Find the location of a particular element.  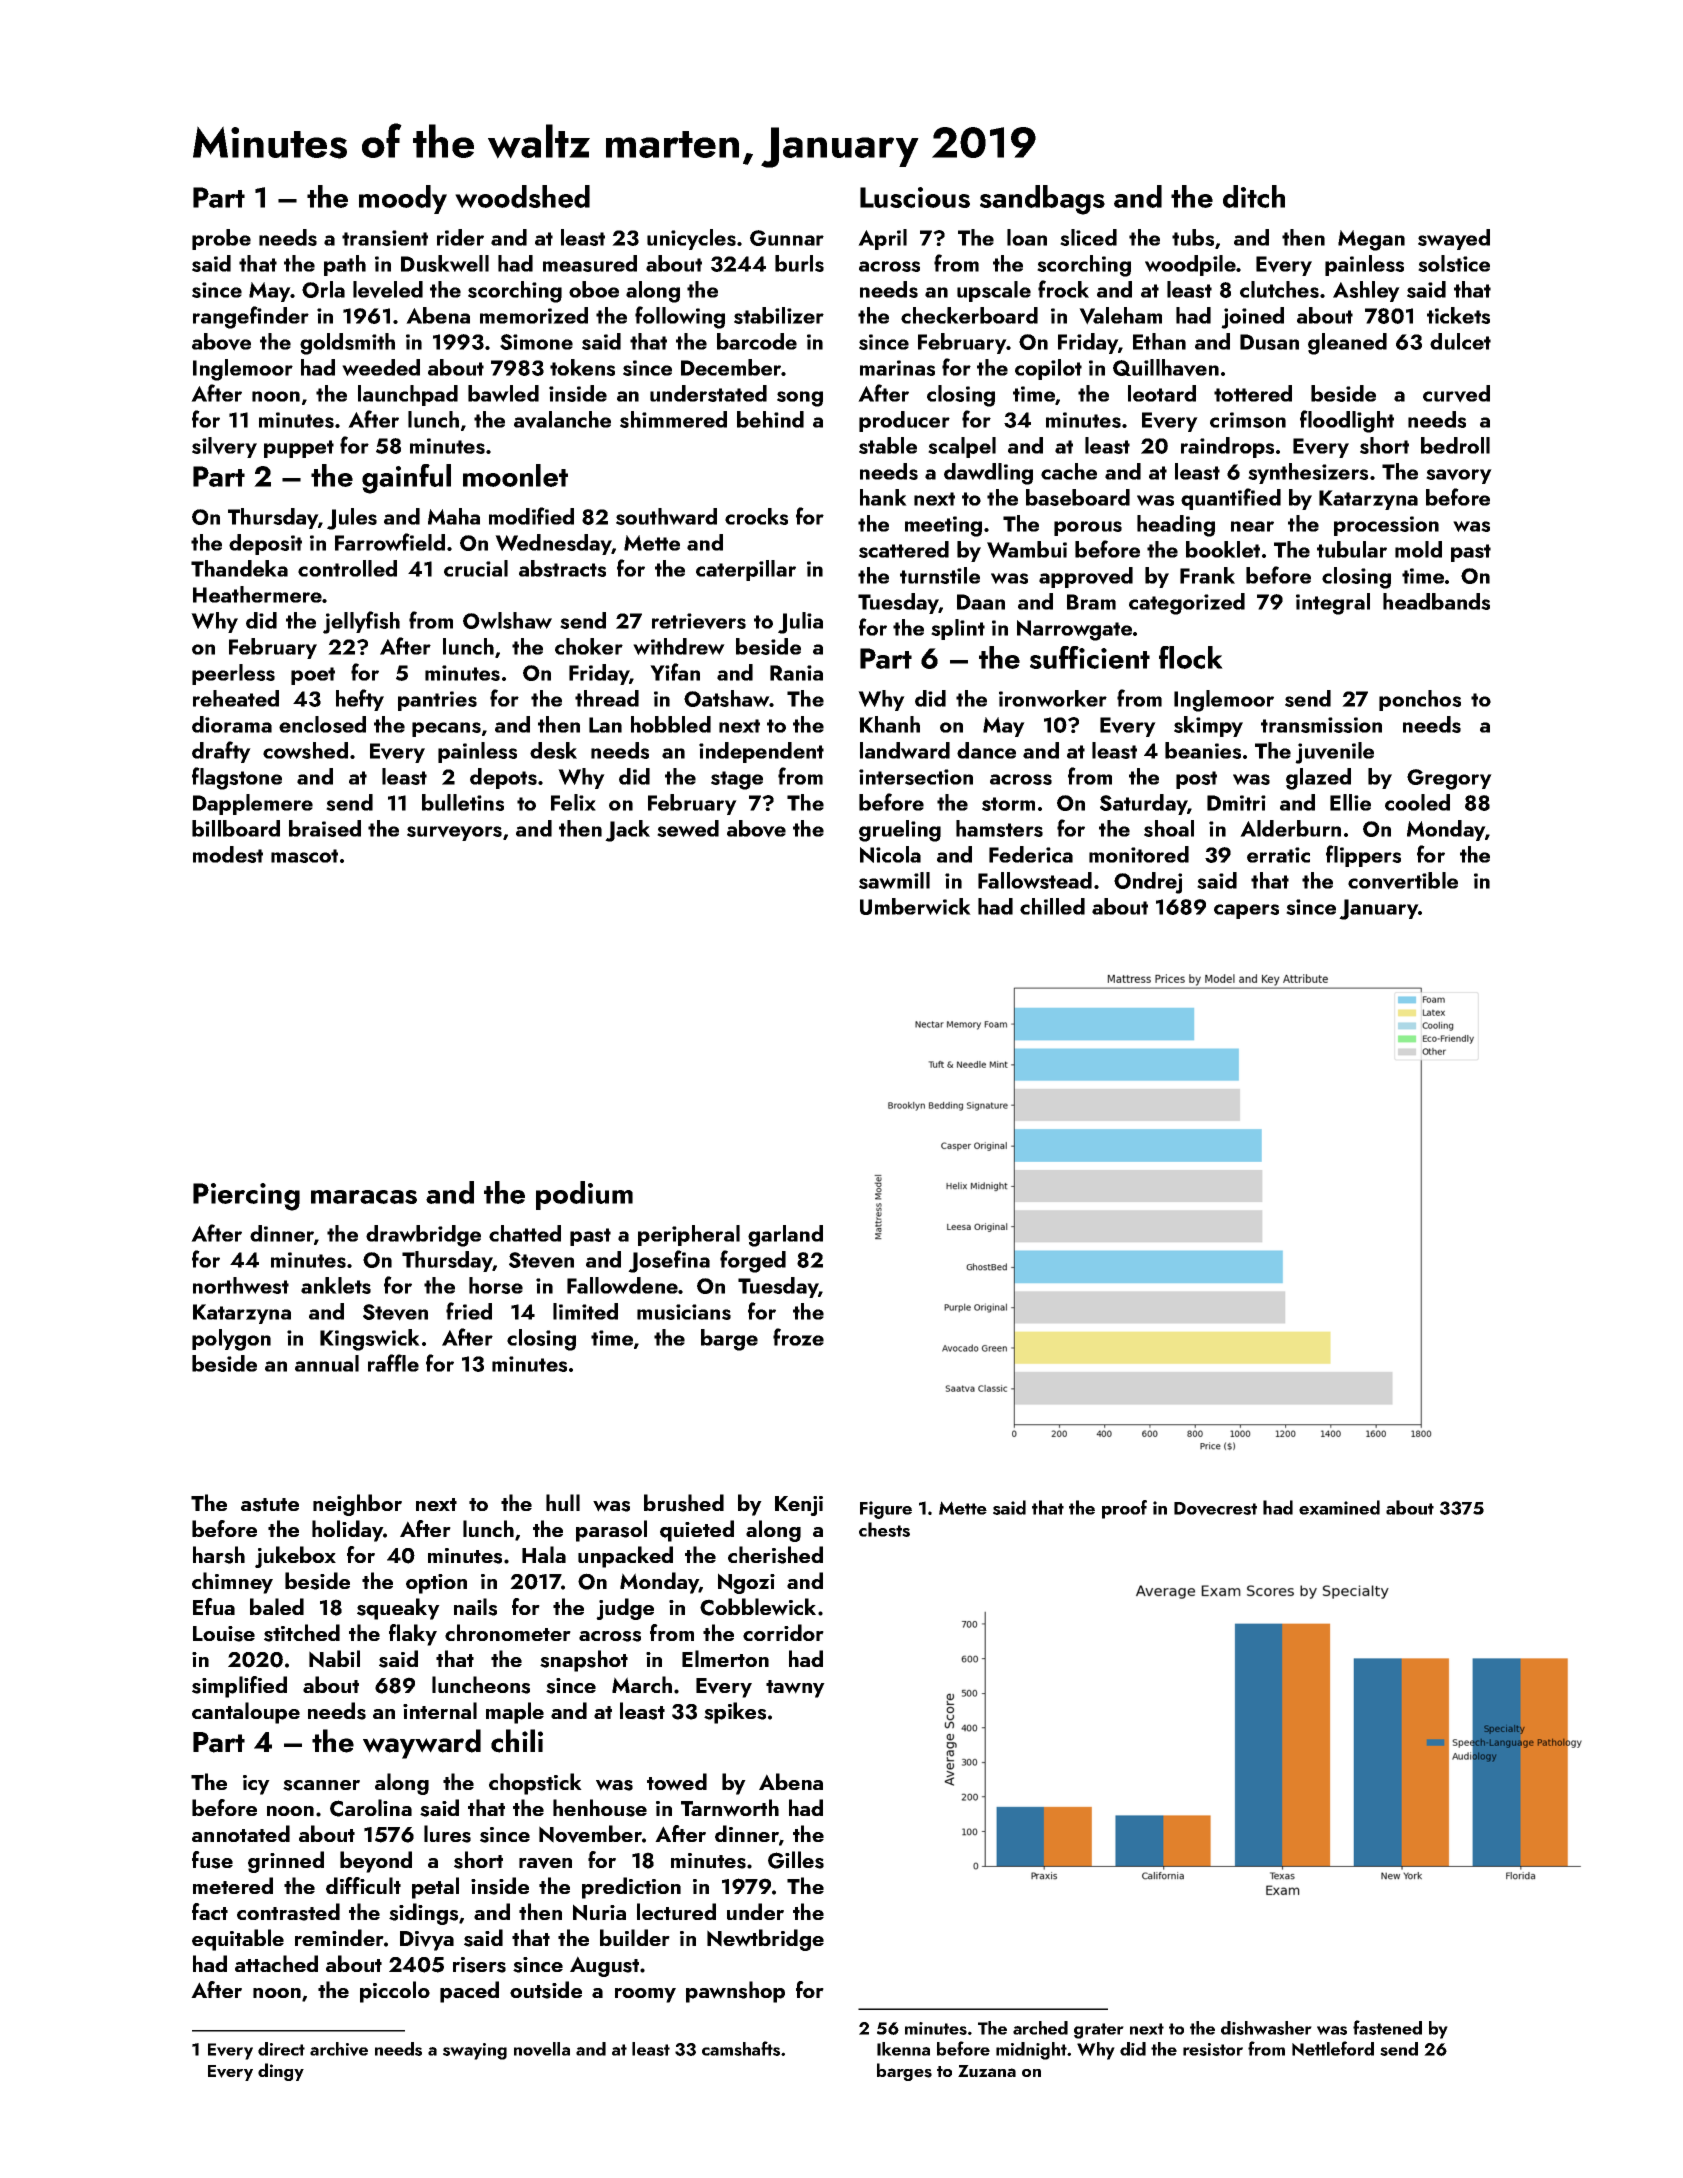

probe is located at coordinates (221, 239).
